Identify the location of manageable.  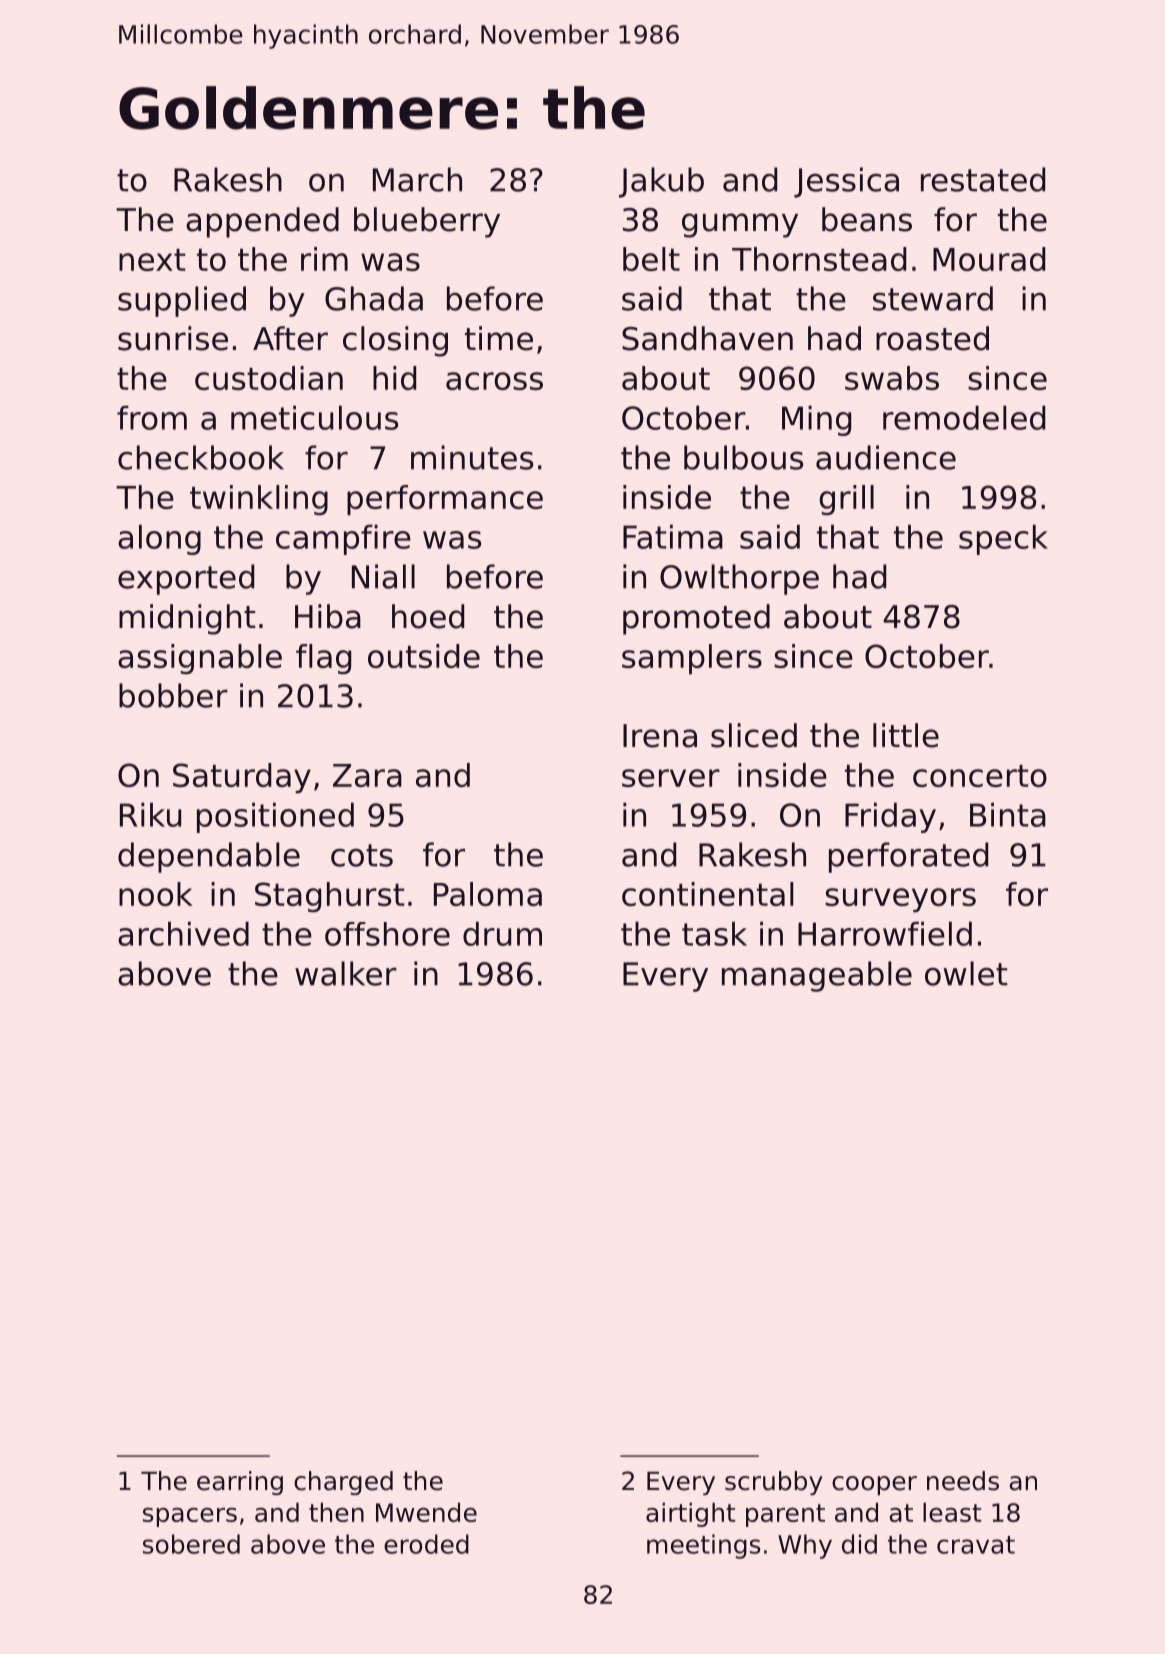
(817, 976).
